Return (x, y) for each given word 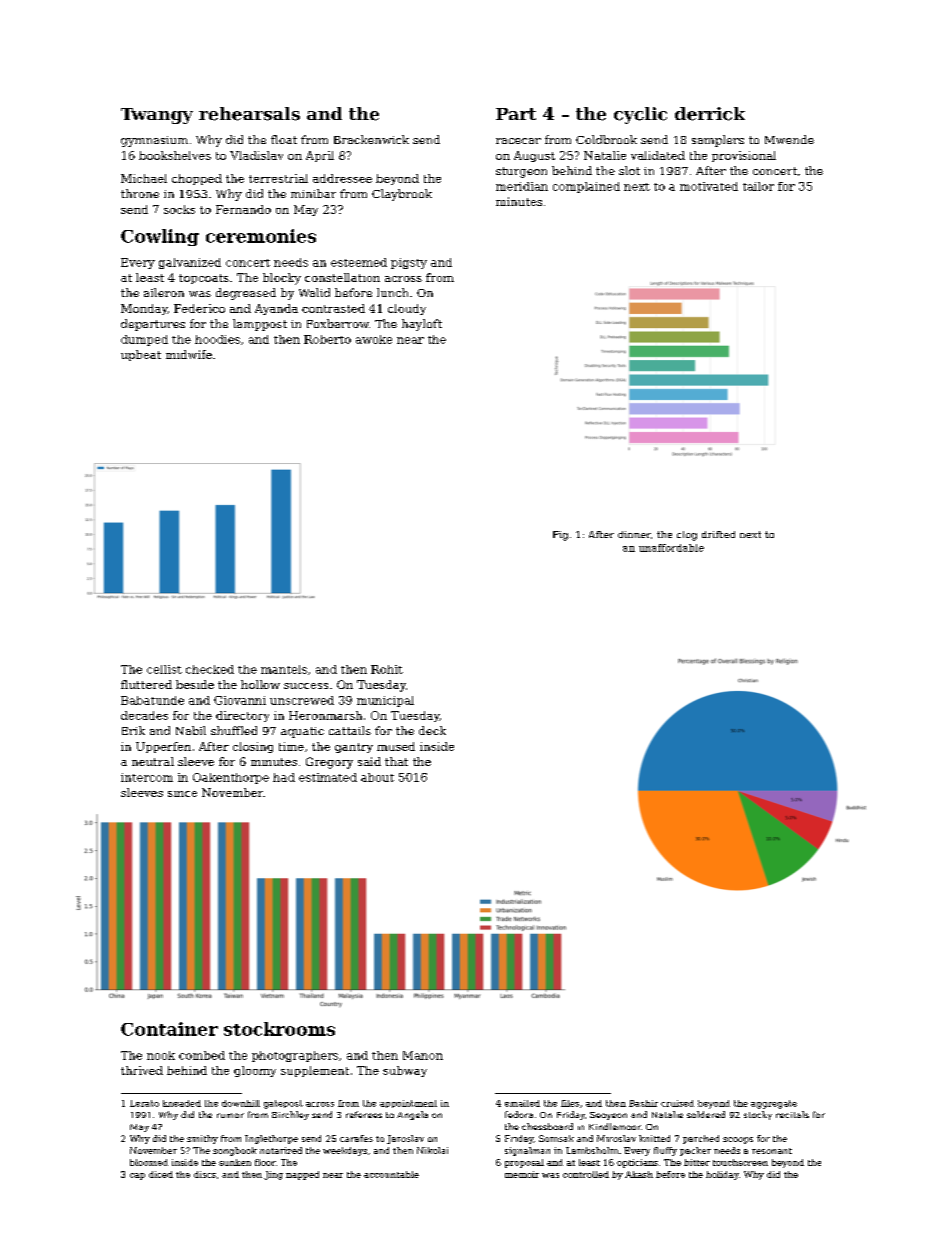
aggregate (774, 1104)
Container (169, 1029)
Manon (423, 1055)
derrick (710, 114)
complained (586, 187)
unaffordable (671, 548)
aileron (164, 292)
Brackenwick (371, 139)
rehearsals (249, 114)
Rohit (387, 669)
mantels (284, 669)
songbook (235, 1151)
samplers (718, 141)
